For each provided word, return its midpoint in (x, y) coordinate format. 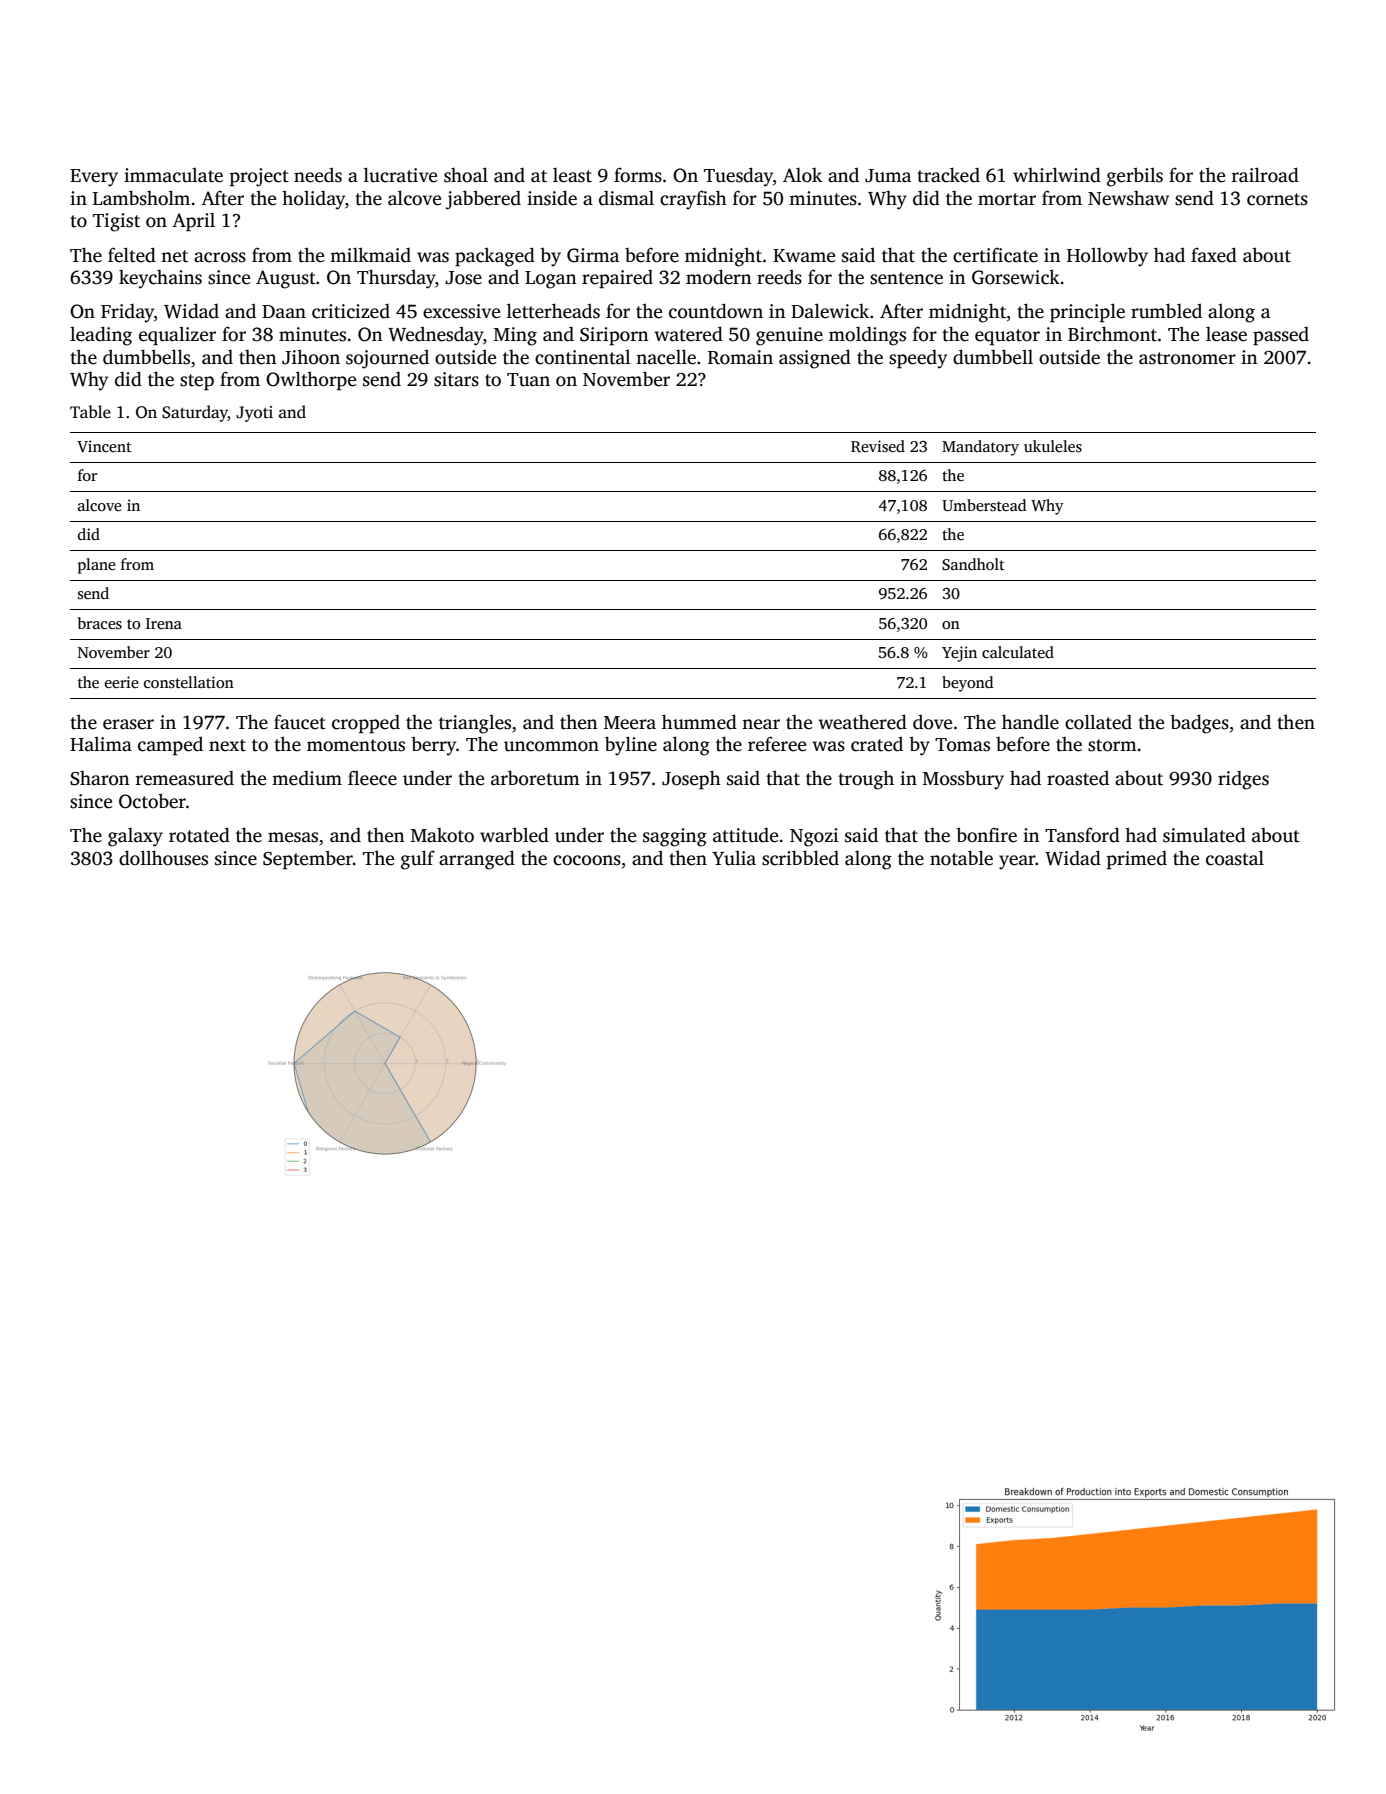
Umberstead (984, 505)
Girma (593, 255)
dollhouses (163, 858)
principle (1087, 313)
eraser (128, 724)
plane (97, 566)
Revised (878, 446)
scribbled (800, 858)
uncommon (551, 746)
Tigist (116, 222)
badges (1199, 724)
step (197, 382)
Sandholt (973, 564)
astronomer (1187, 358)
